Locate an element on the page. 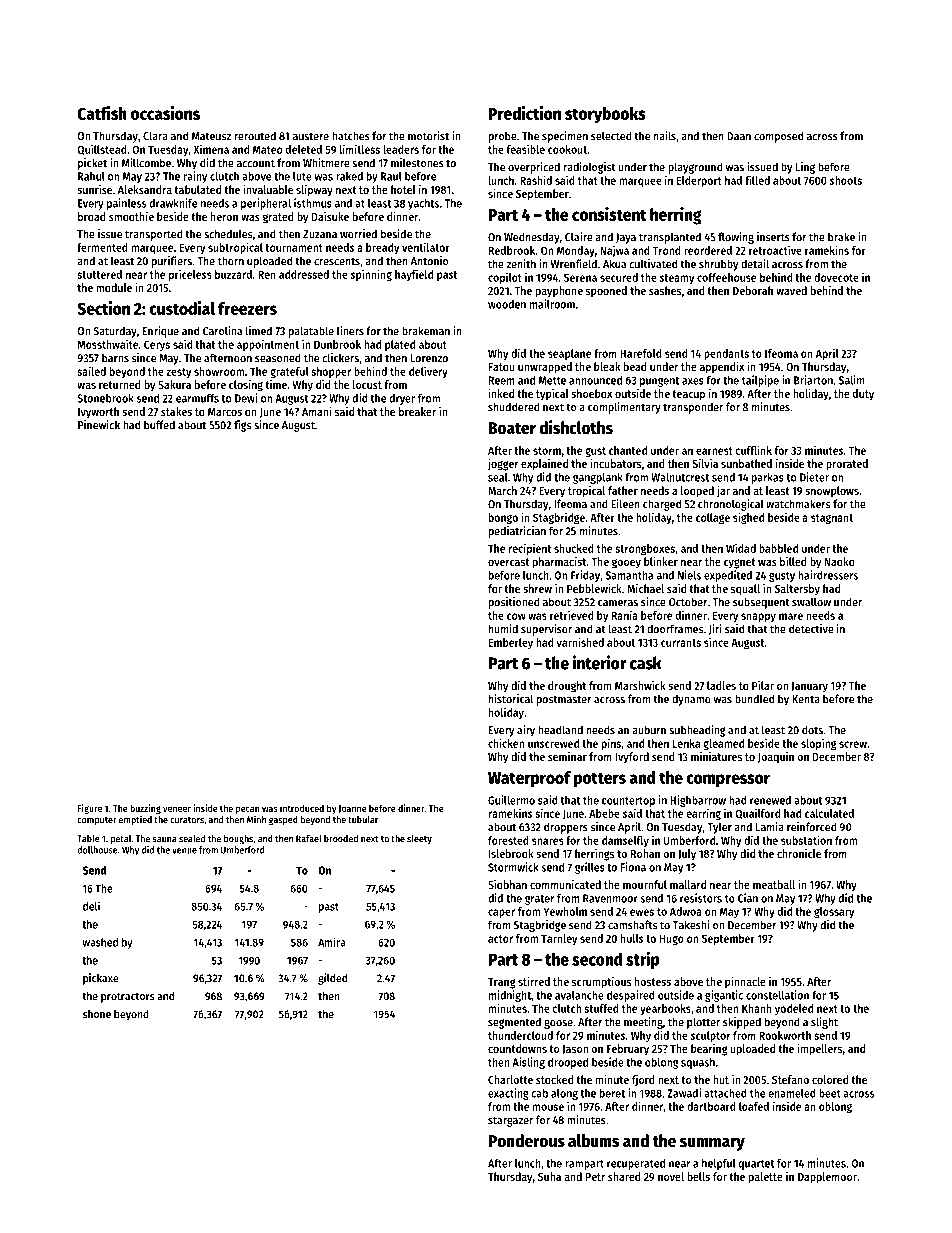 The image size is (952, 1233). occasions is located at coordinates (165, 113).
